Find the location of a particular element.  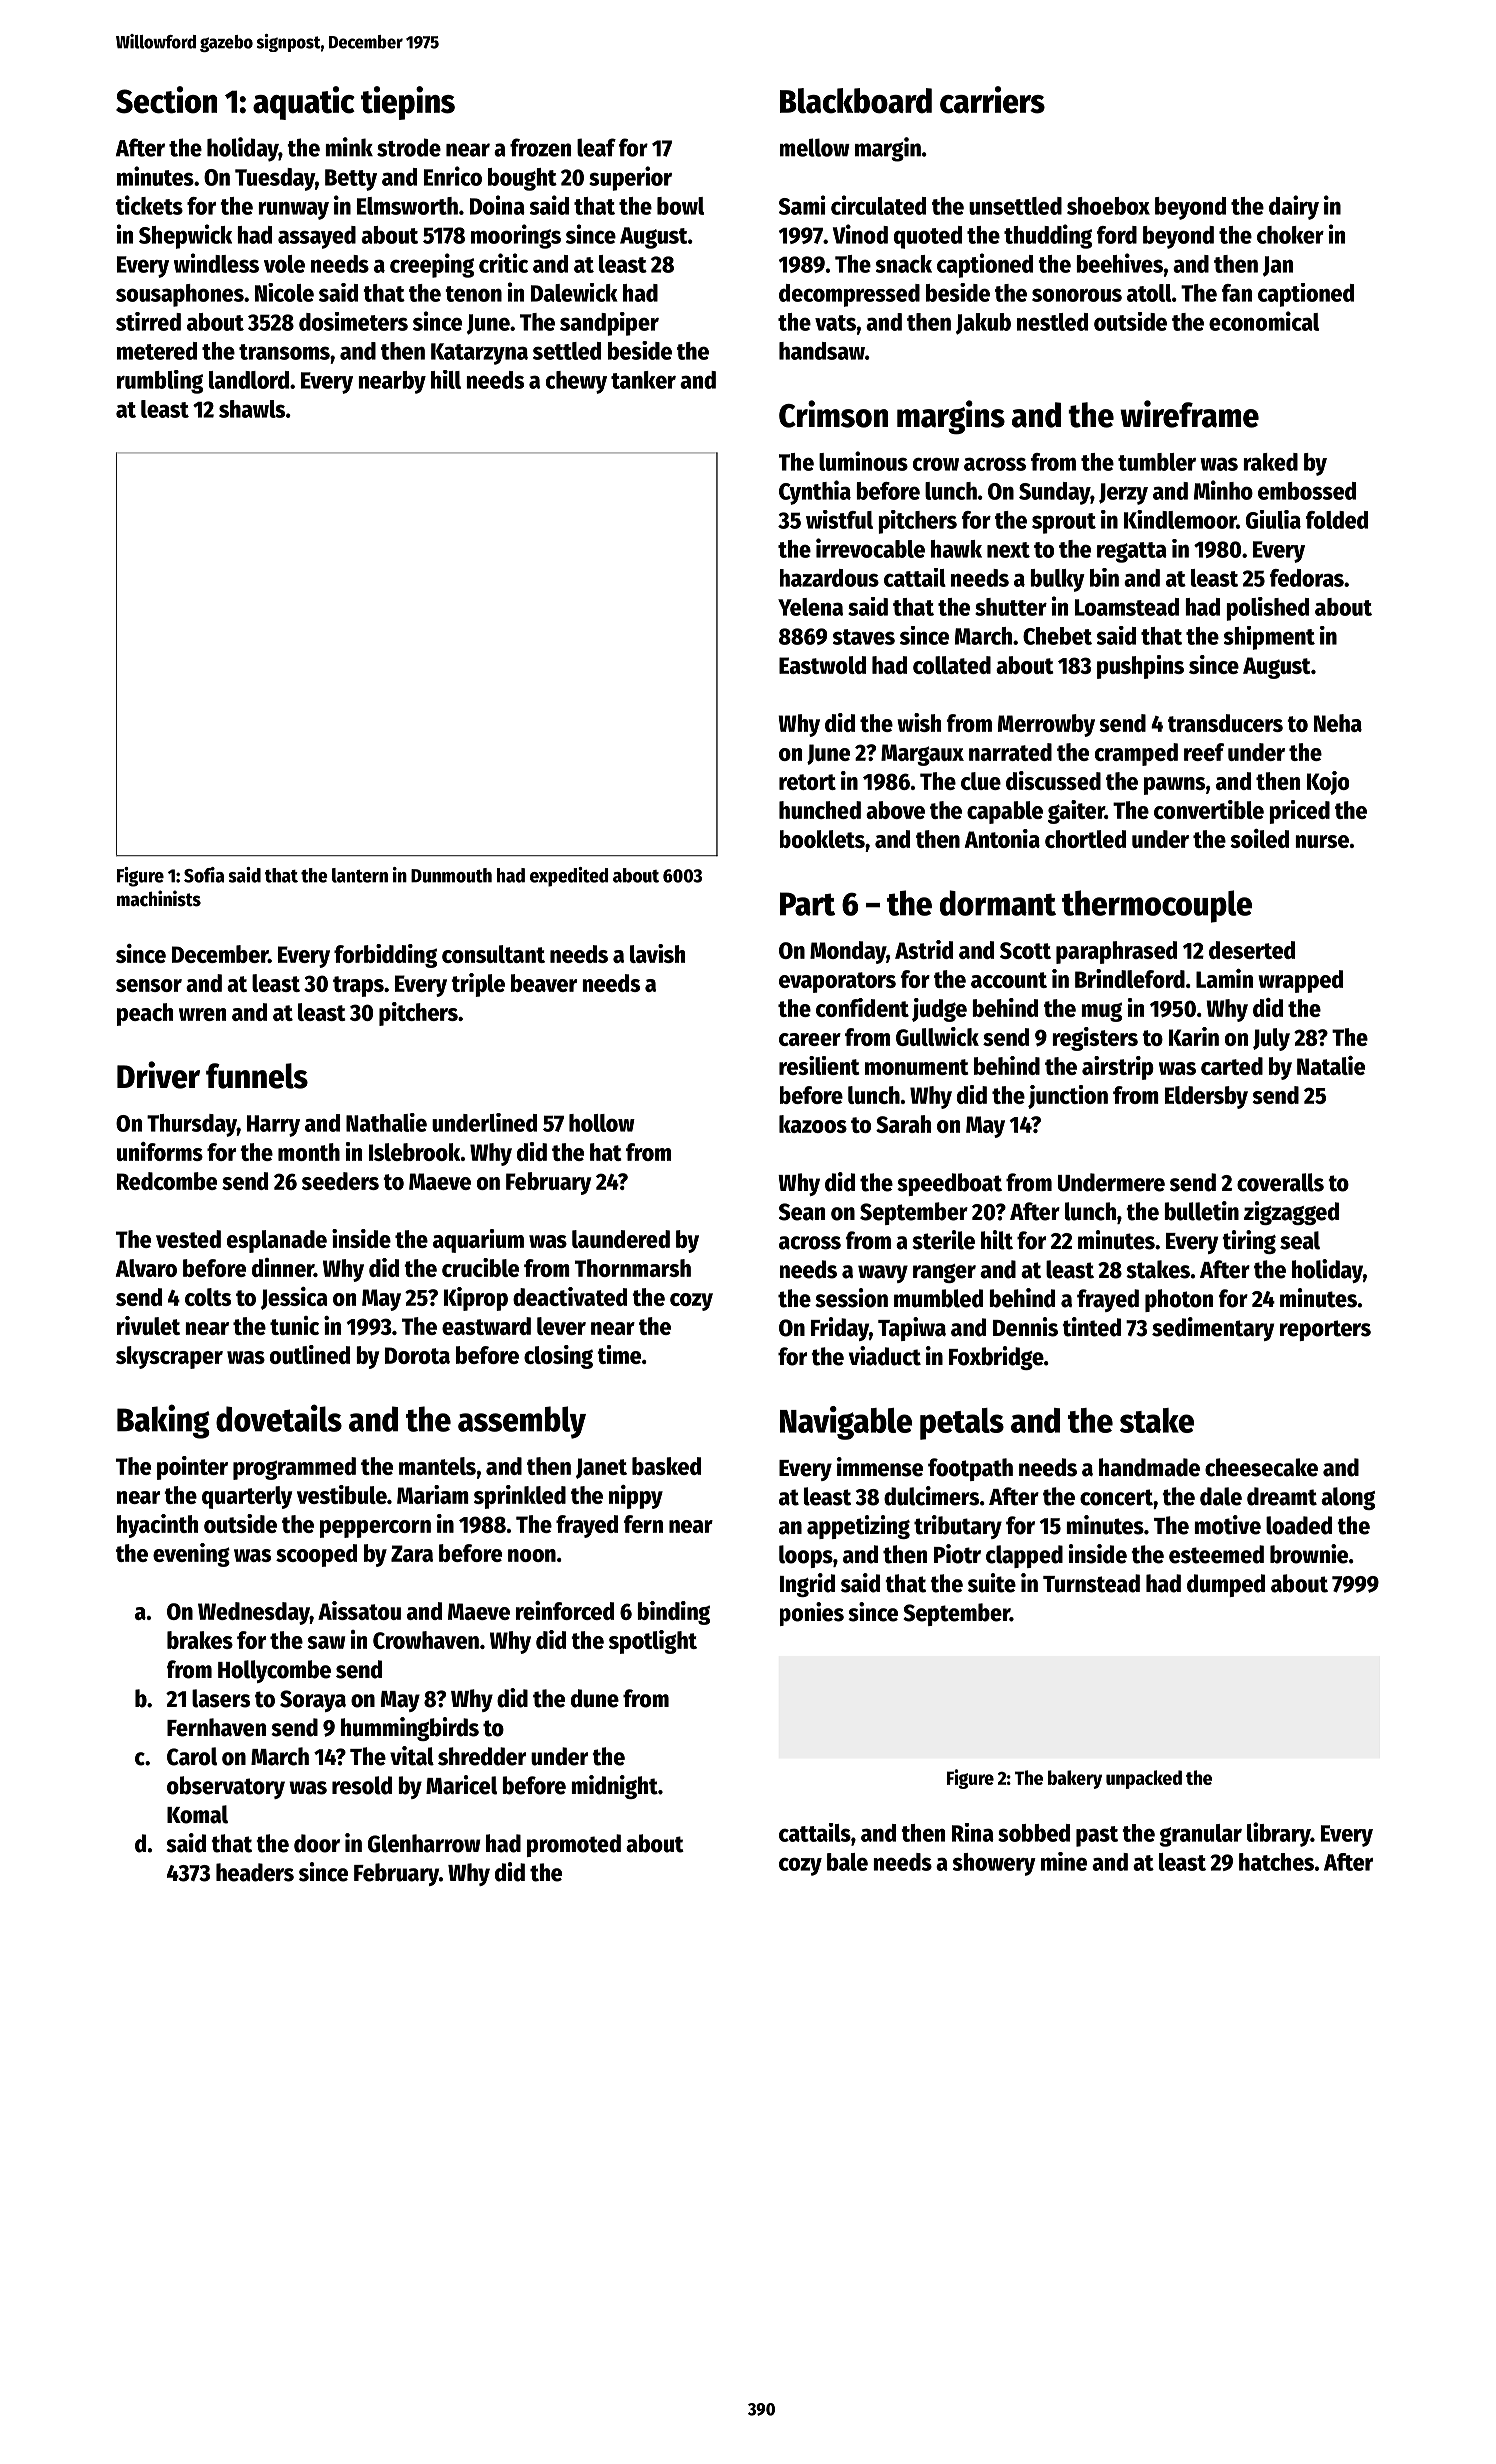

headers is located at coordinates (255, 1872).
